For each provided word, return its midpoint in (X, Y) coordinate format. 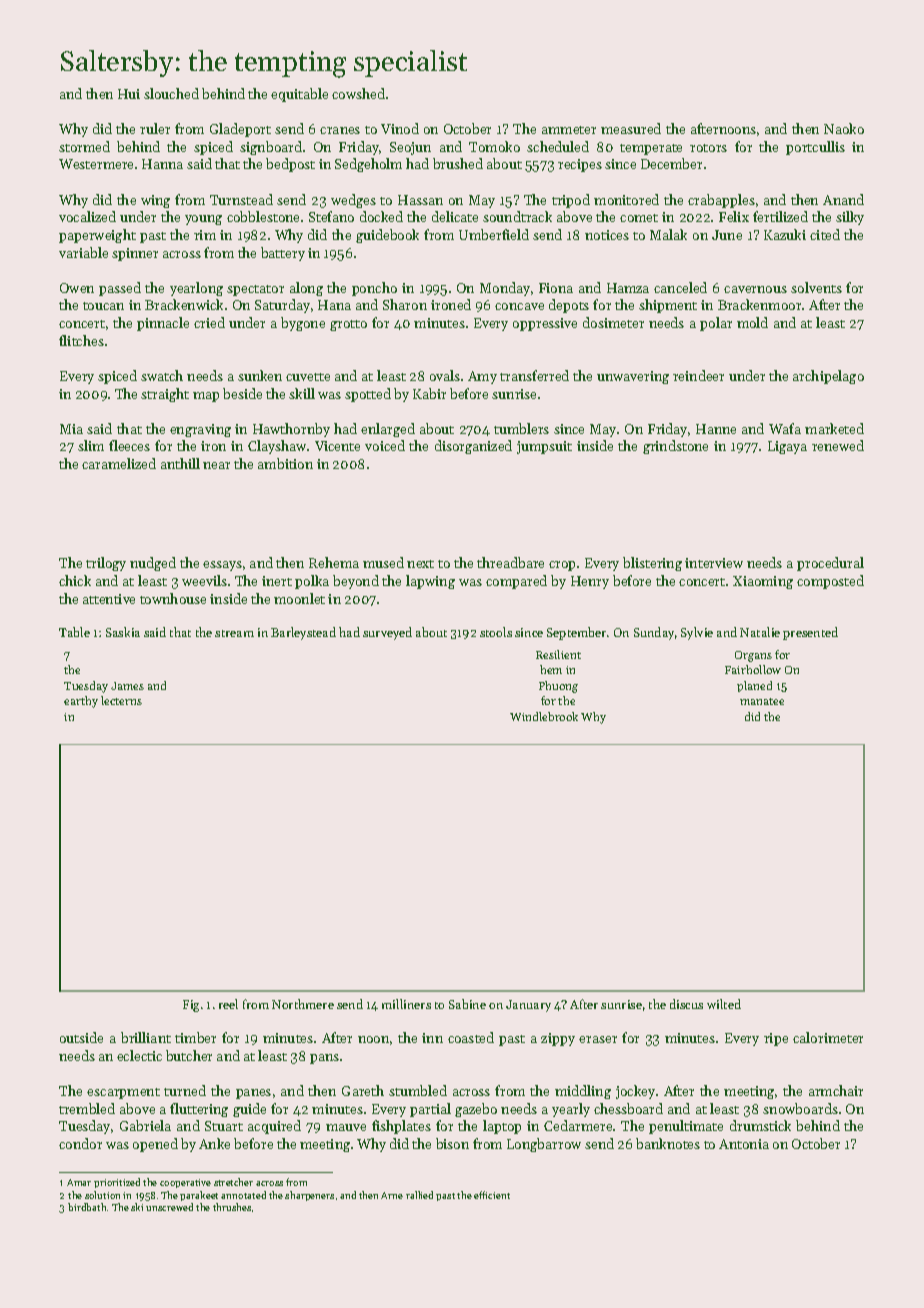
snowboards (800, 1108)
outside (81, 1037)
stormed (84, 146)
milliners (406, 1004)
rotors (708, 148)
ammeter (569, 130)
